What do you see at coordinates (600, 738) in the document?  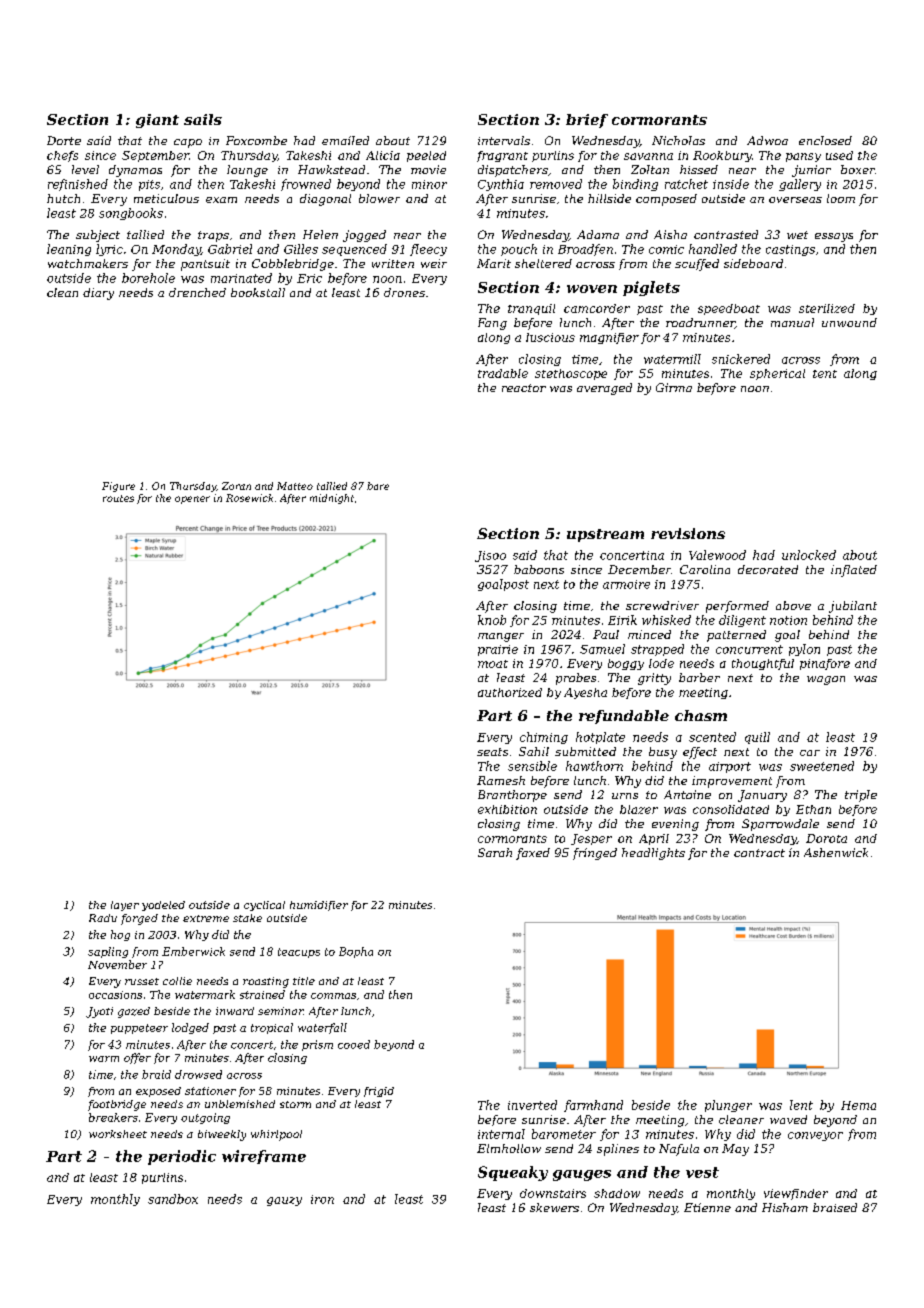 I see `hotplate` at bounding box center [600, 738].
